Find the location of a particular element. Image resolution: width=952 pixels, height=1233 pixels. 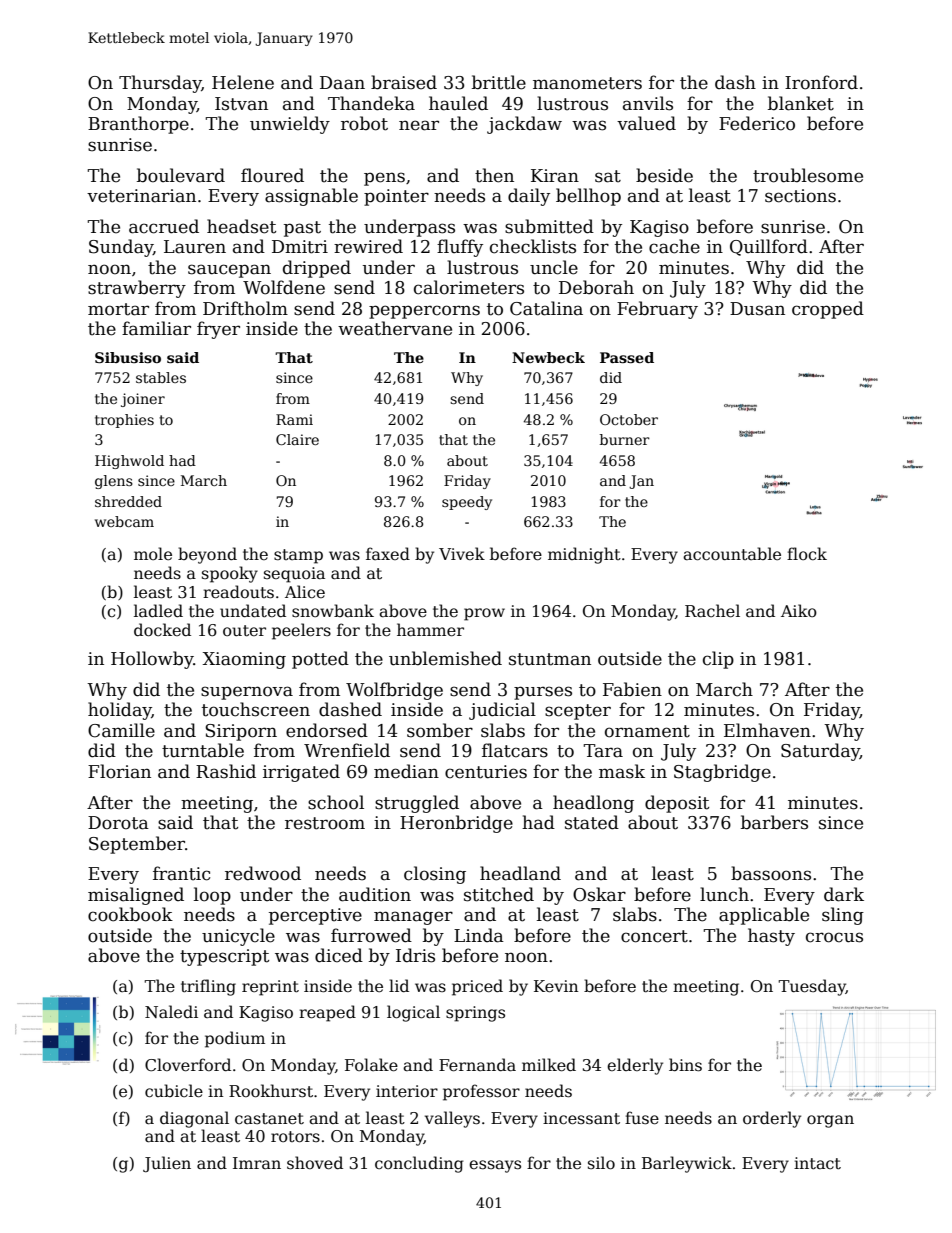

diagonal is located at coordinates (194, 1119).
